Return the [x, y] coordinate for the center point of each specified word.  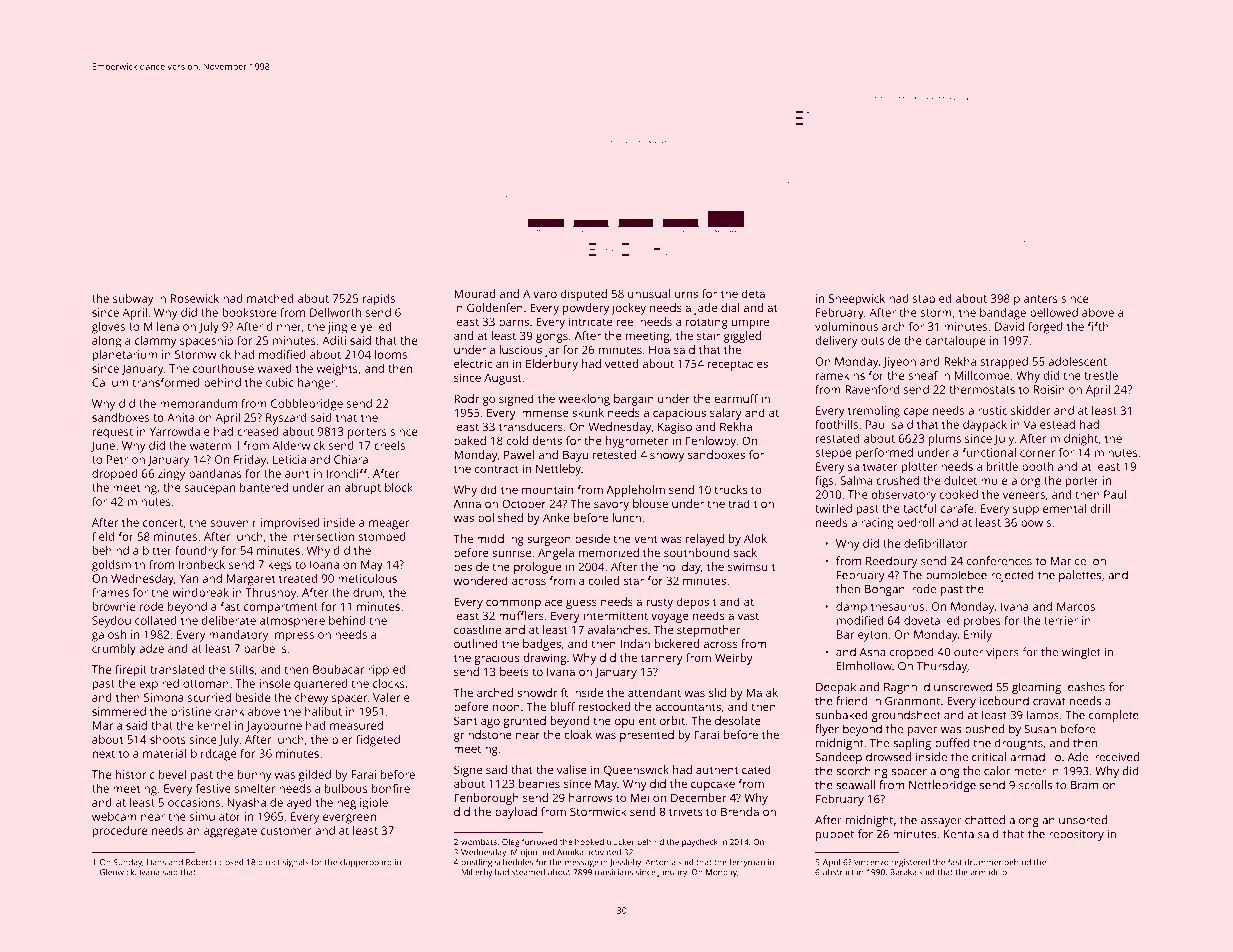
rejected [1012, 576]
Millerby [477, 873]
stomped [382, 538]
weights [337, 370]
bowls [1036, 522]
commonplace [524, 603]
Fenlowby [711, 442]
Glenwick [117, 872]
